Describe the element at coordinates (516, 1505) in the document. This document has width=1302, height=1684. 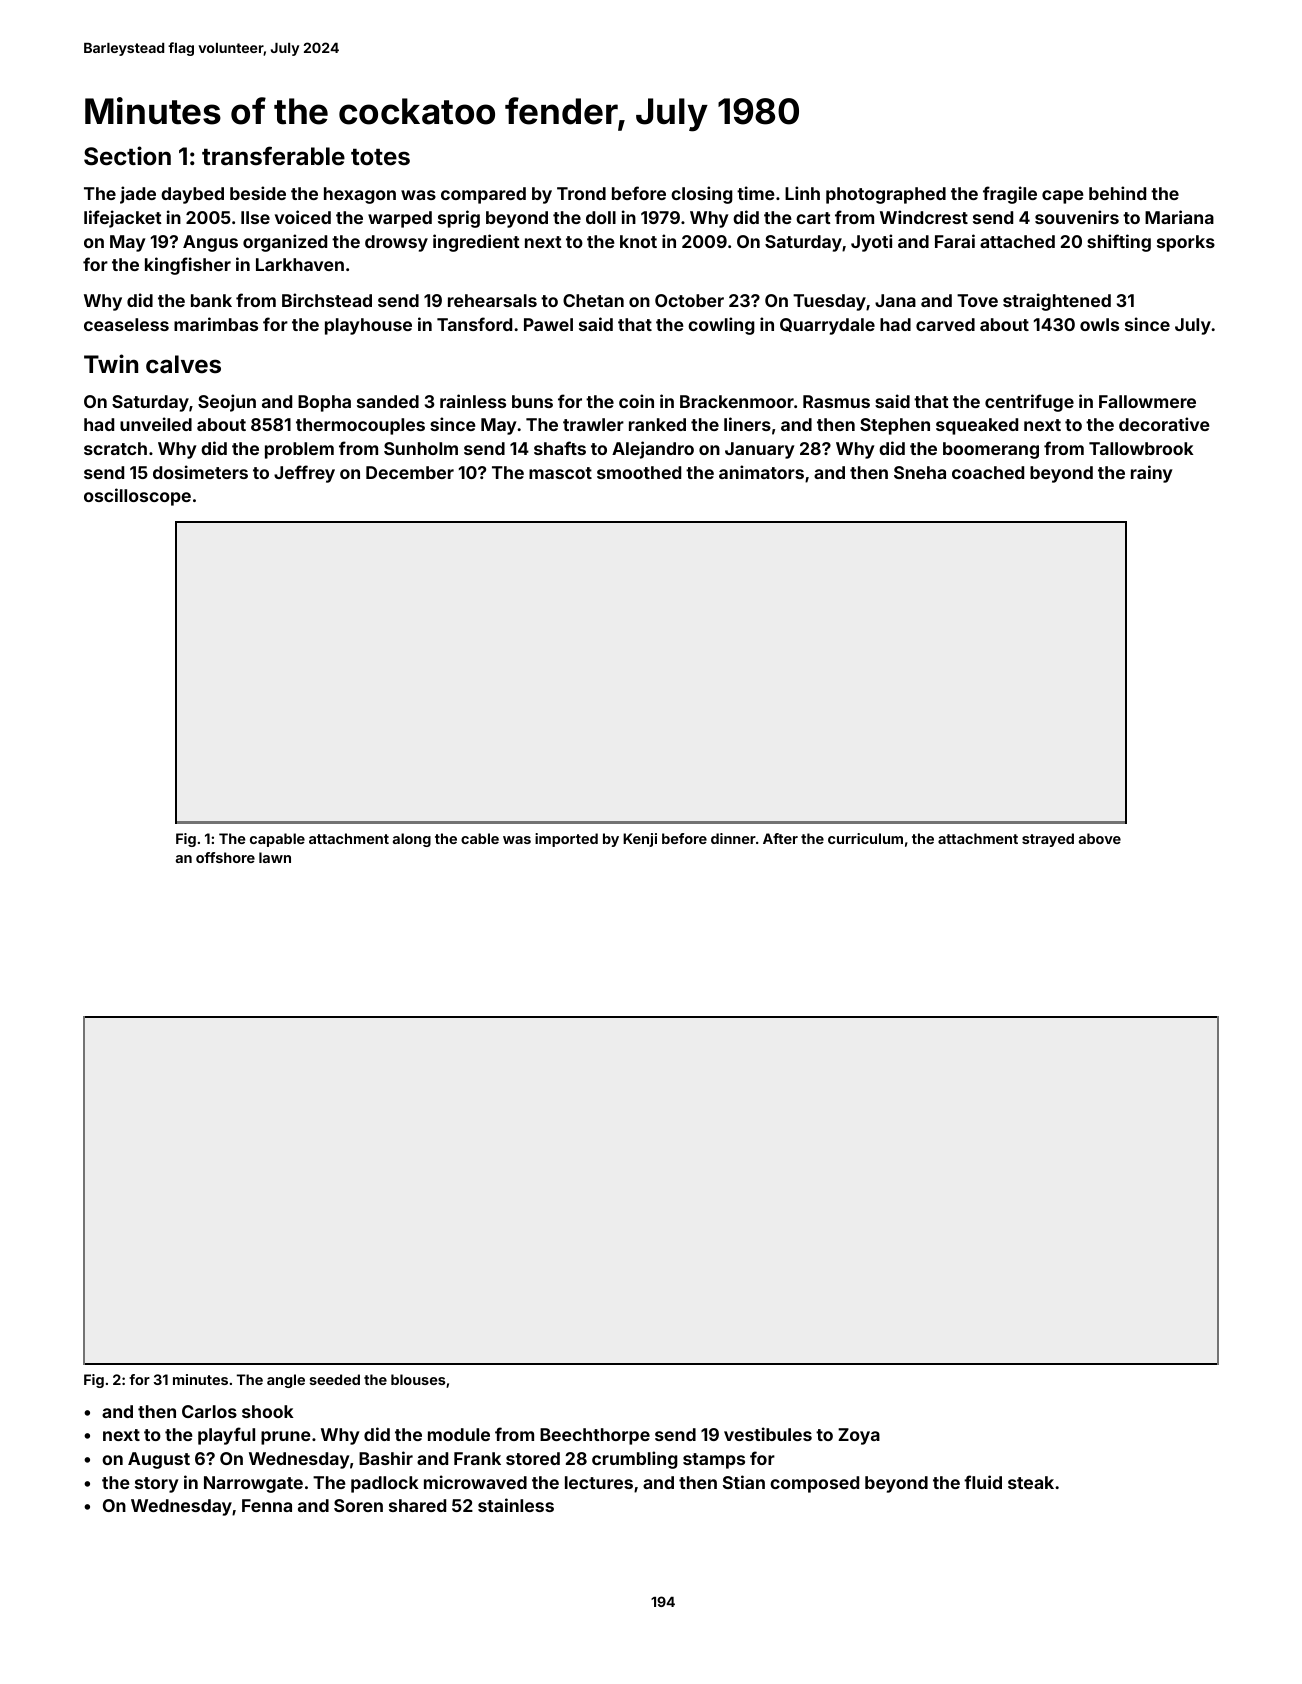
I see `stainless` at that location.
